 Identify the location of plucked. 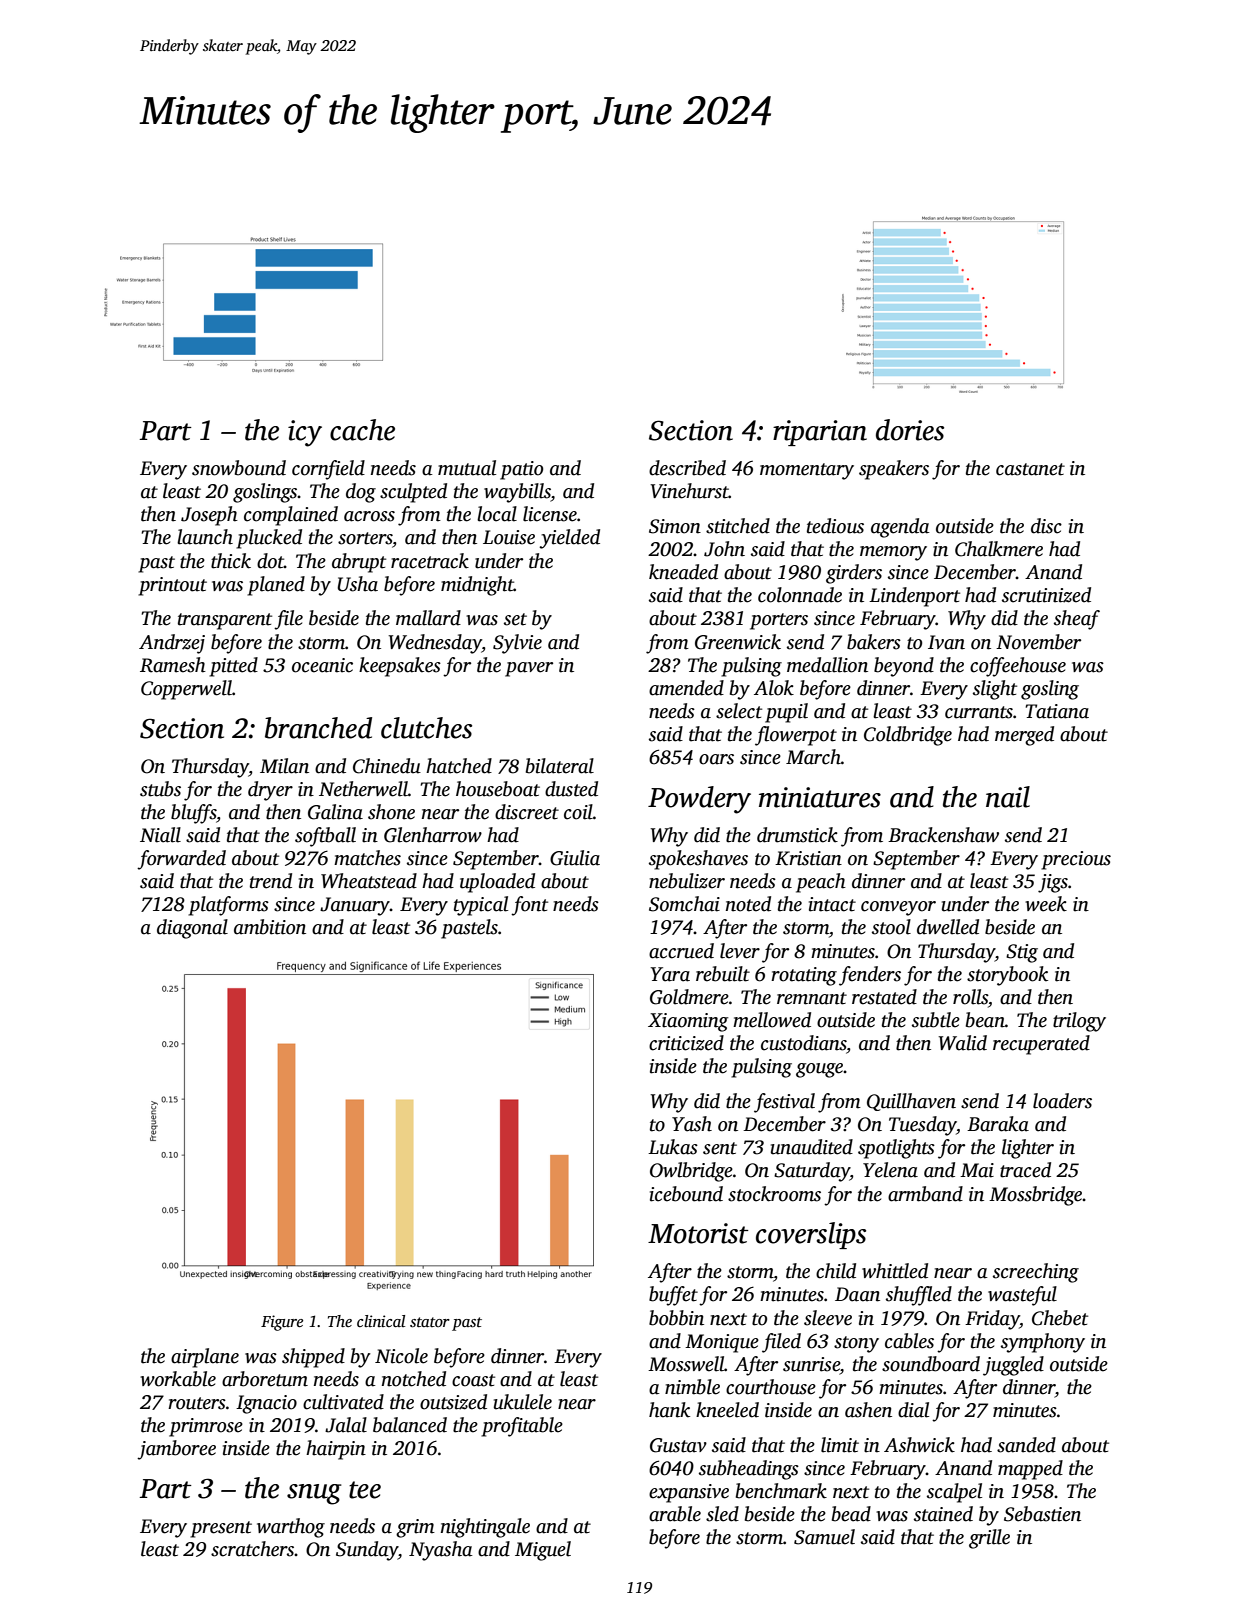
(269, 539).
